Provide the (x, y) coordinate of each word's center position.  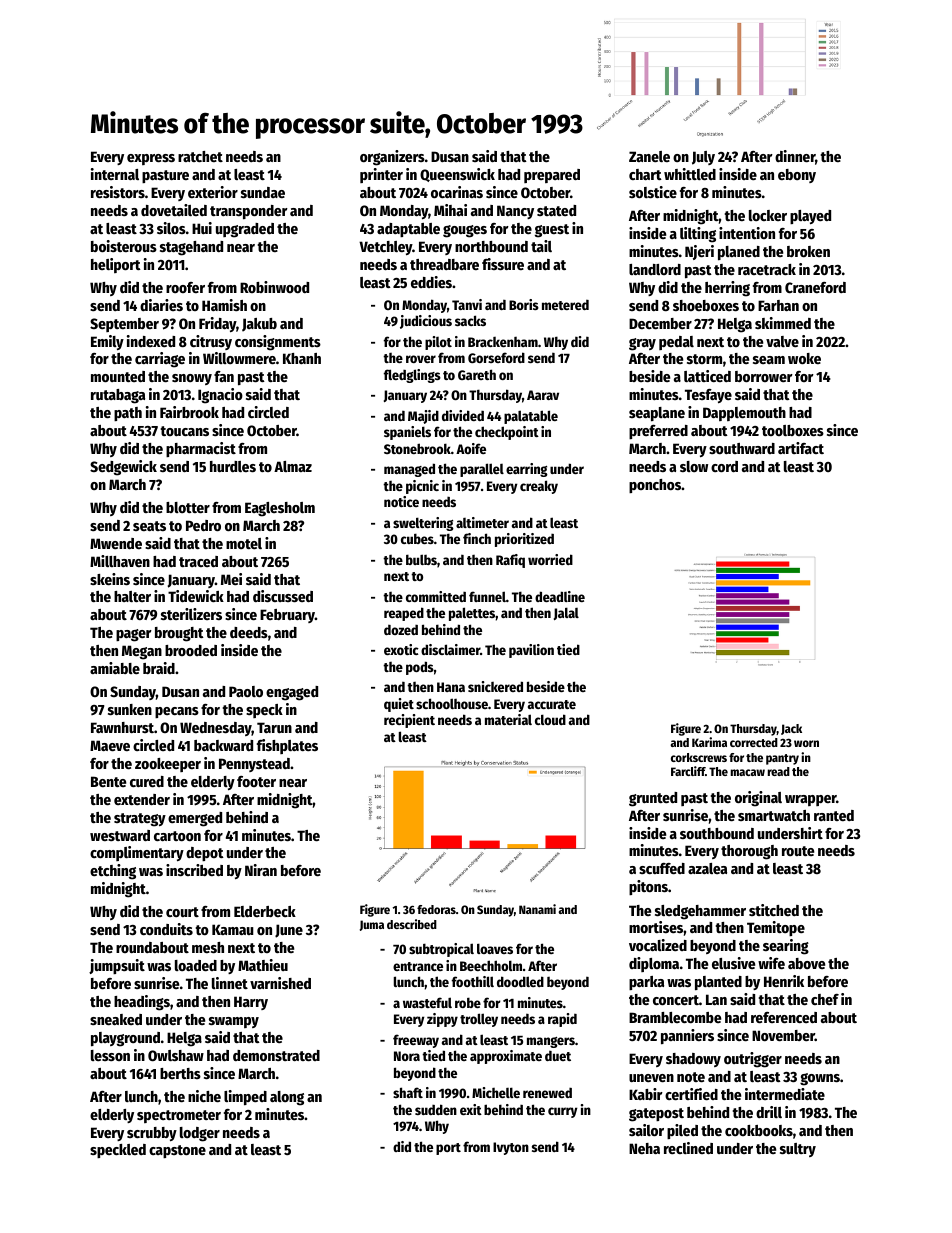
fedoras (436, 909)
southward (742, 448)
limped (245, 1098)
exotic (401, 649)
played (810, 217)
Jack (791, 729)
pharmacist (201, 449)
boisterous (124, 246)
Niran (261, 870)
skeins (110, 579)
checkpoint (507, 433)
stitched (774, 910)
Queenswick (457, 175)
